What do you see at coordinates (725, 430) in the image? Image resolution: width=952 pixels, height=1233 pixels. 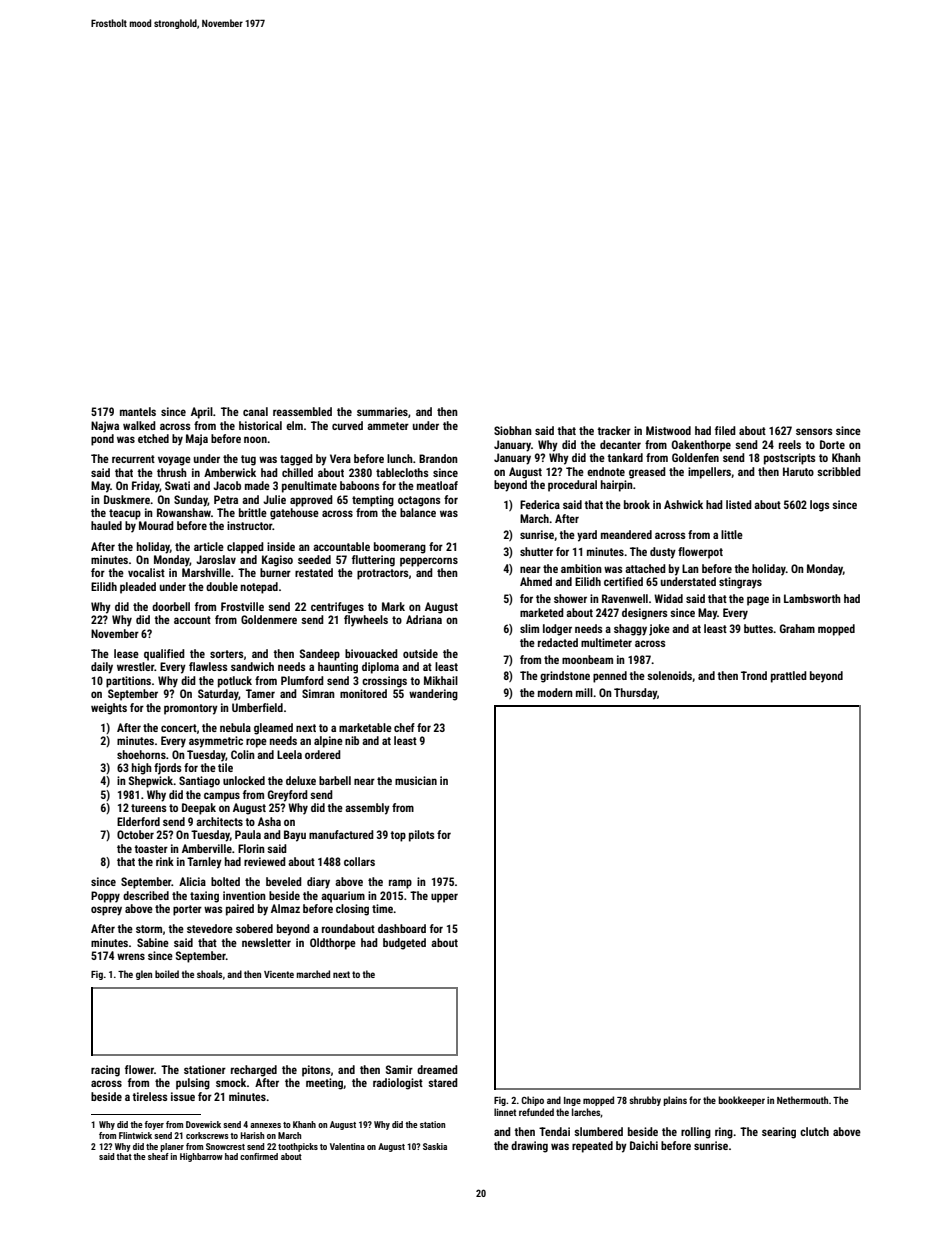 I see `filed` at bounding box center [725, 430].
